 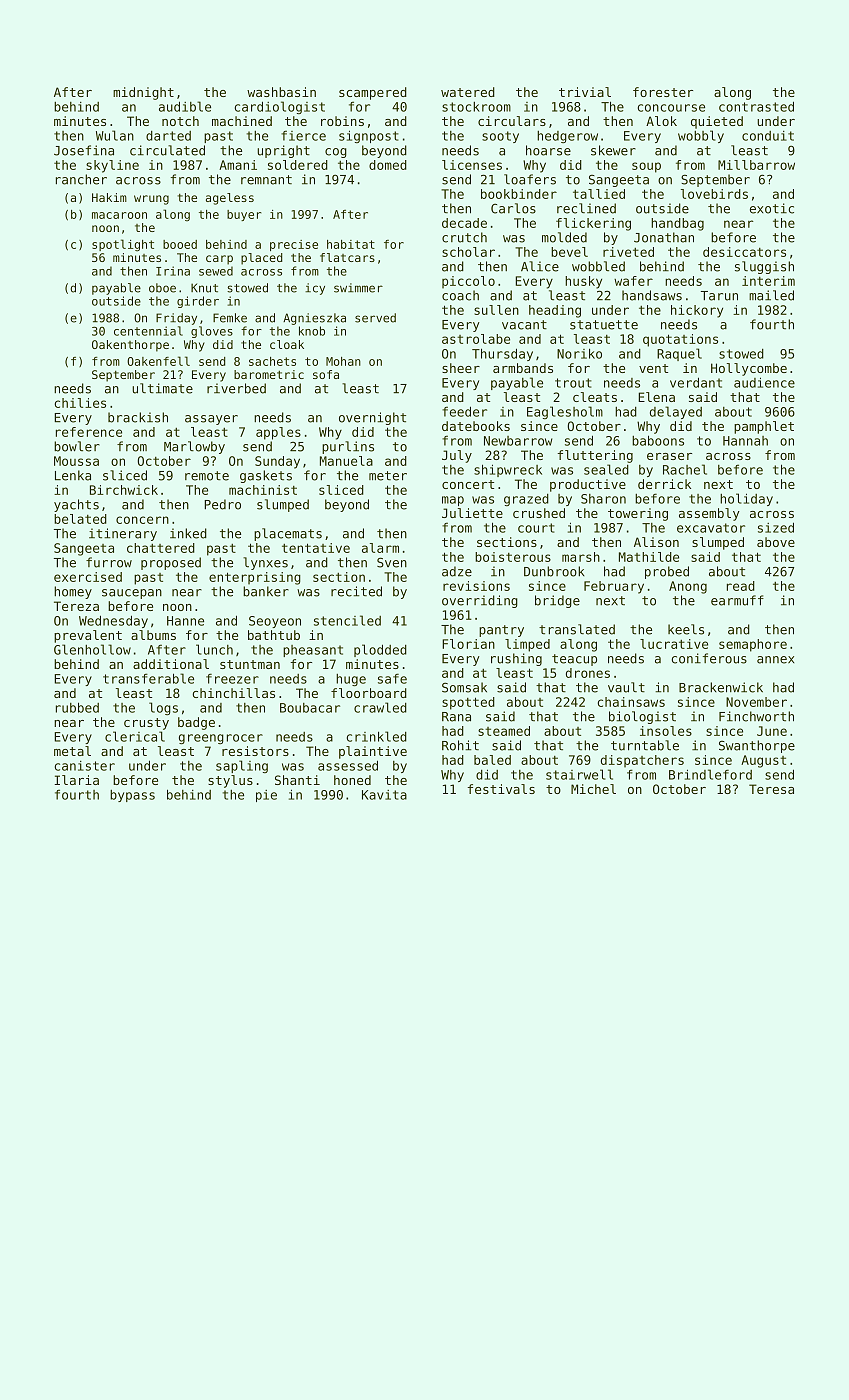 What do you see at coordinates (158, 361) in the image?
I see `Oakenfell` at bounding box center [158, 361].
